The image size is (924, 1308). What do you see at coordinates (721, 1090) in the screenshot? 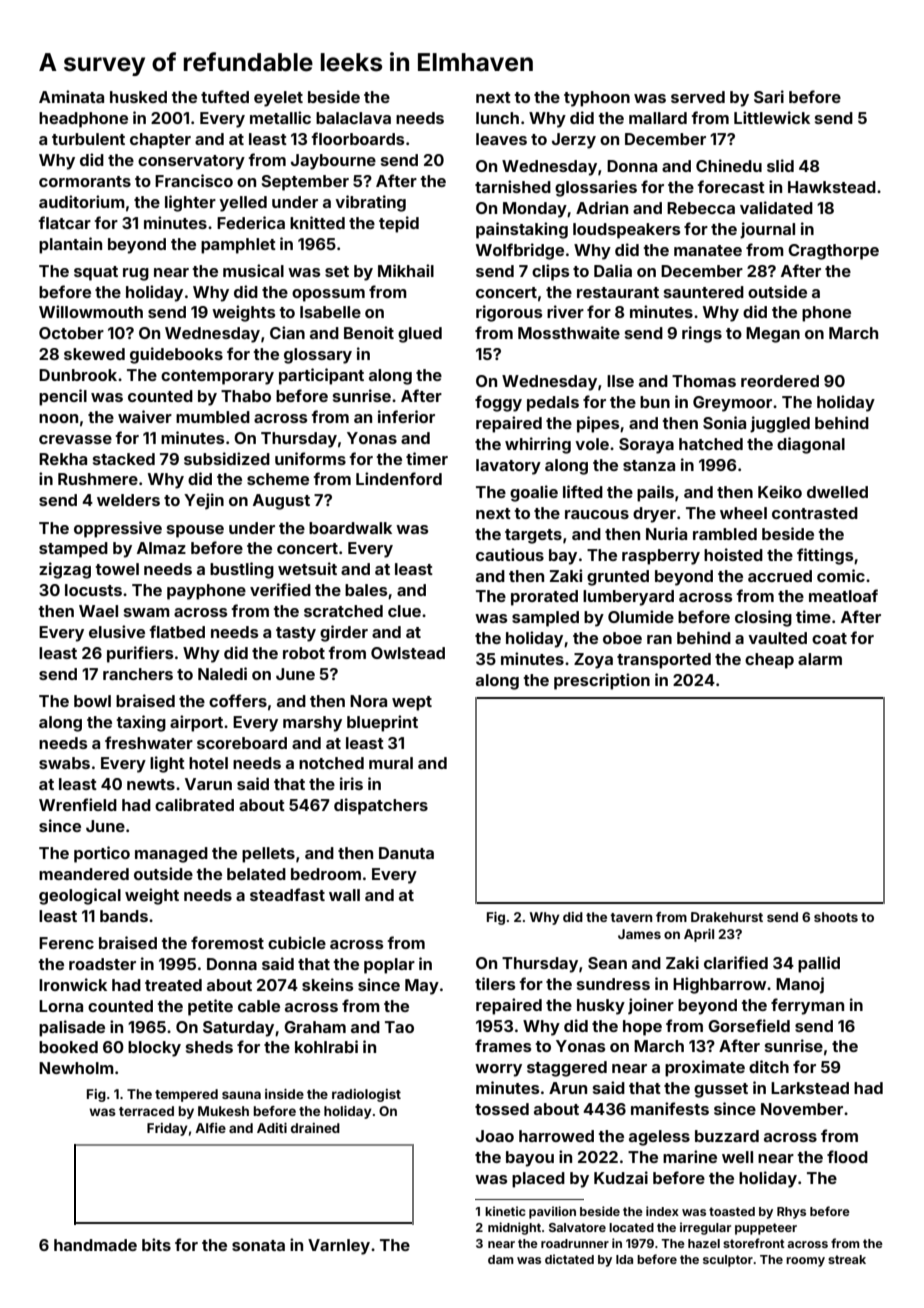
I see `gusset` at bounding box center [721, 1090].
